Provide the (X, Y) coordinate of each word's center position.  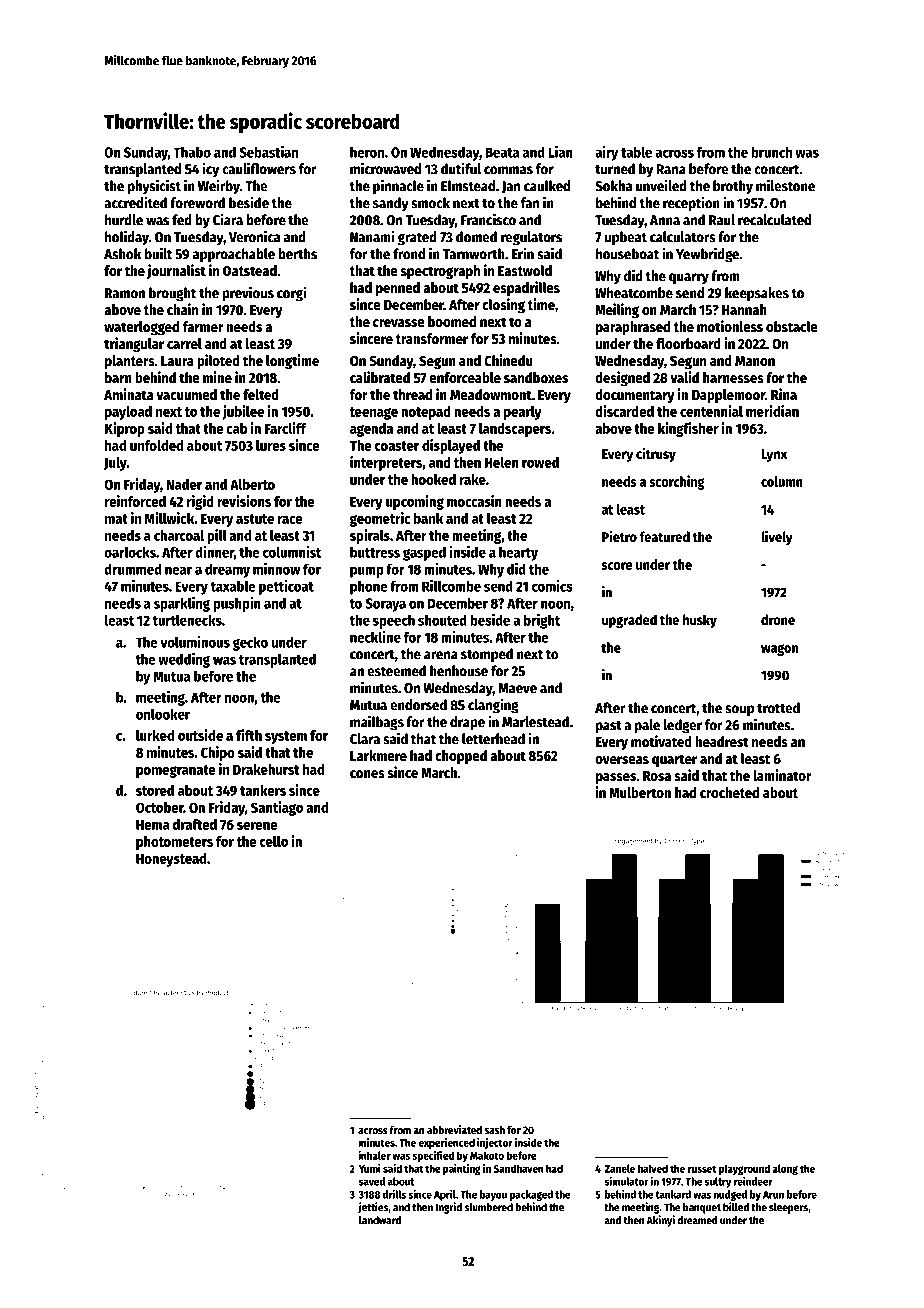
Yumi (370, 1168)
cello (274, 841)
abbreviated (454, 1129)
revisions (244, 501)
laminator (782, 775)
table (636, 152)
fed (182, 220)
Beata (502, 152)
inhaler (374, 1155)
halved (653, 1168)
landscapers (515, 430)
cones (367, 774)
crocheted (729, 792)
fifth (249, 735)
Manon (755, 361)
